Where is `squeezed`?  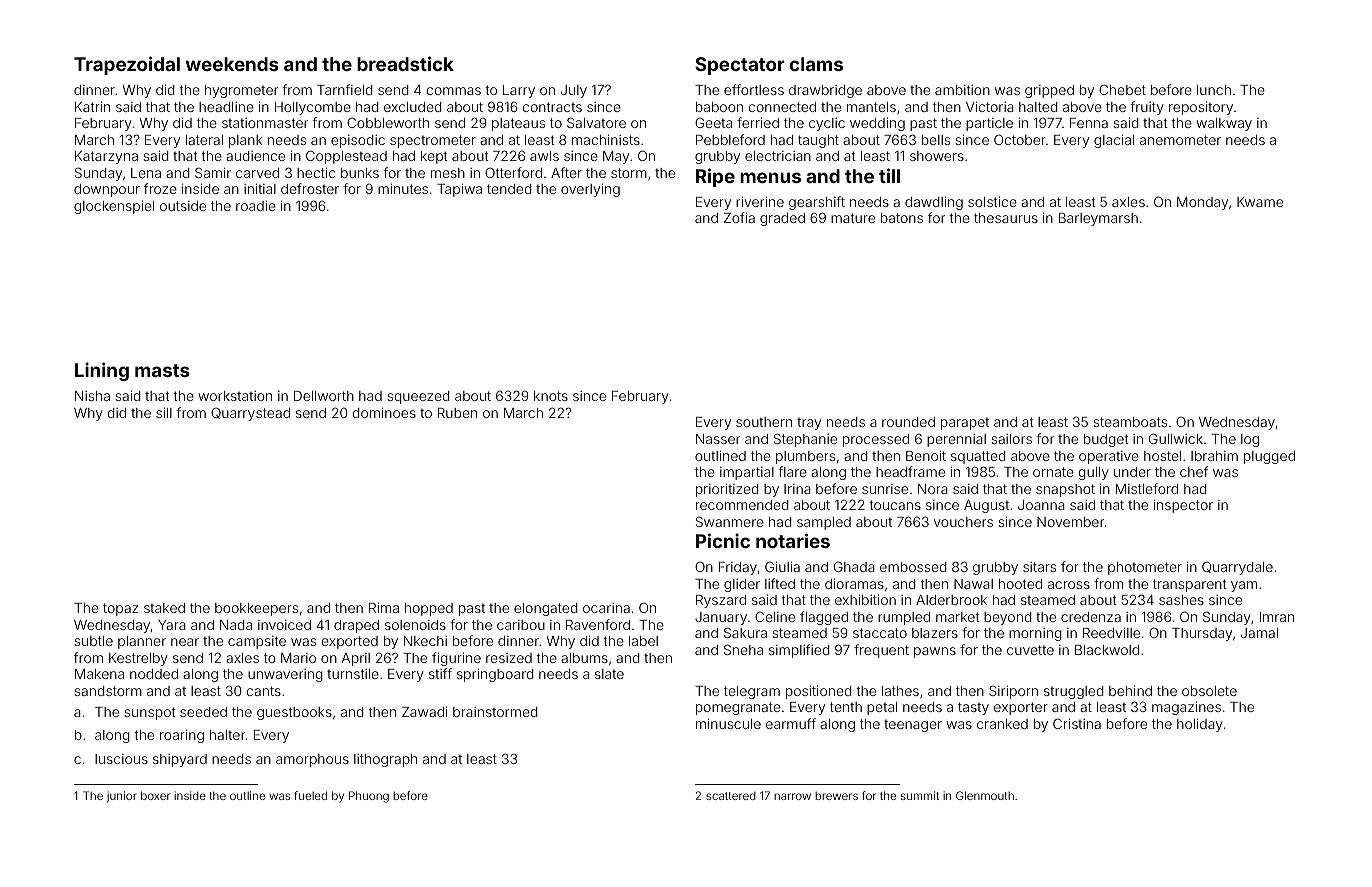 squeezed is located at coordinates (418, 397).
